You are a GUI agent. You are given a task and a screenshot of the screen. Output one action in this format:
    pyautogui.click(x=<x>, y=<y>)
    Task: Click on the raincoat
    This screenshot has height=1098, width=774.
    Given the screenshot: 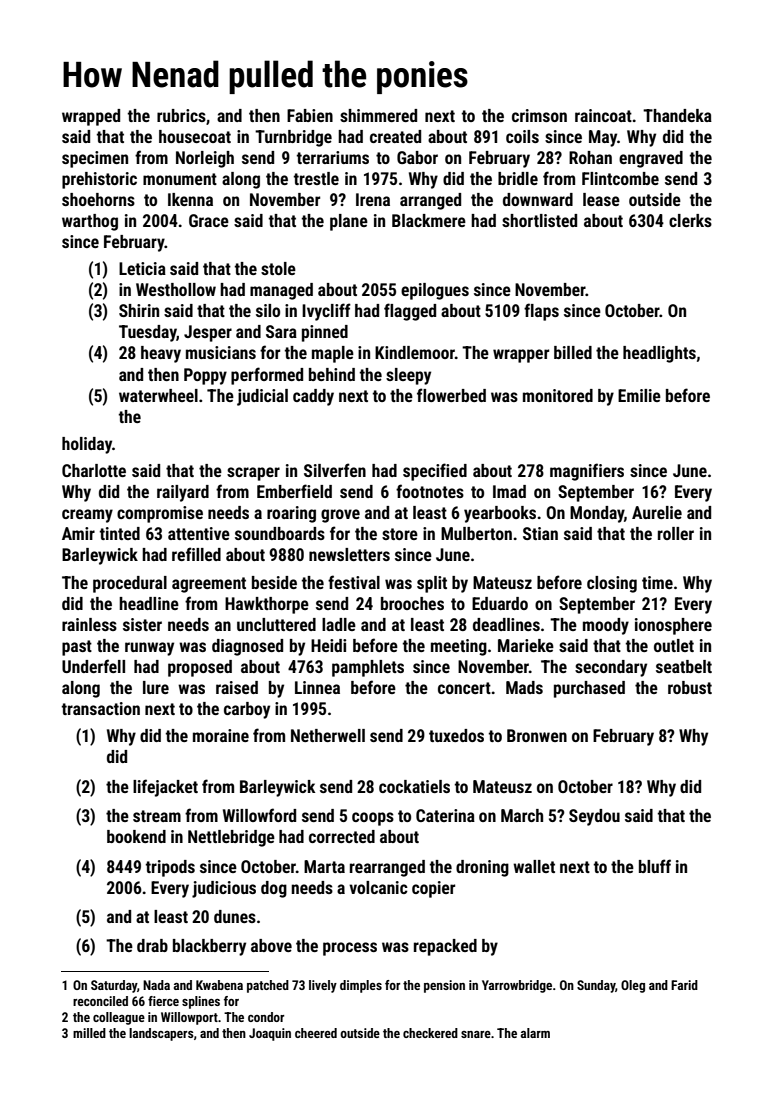 What is the action you would take?
    pyautogui.click(x=603, y=115)
